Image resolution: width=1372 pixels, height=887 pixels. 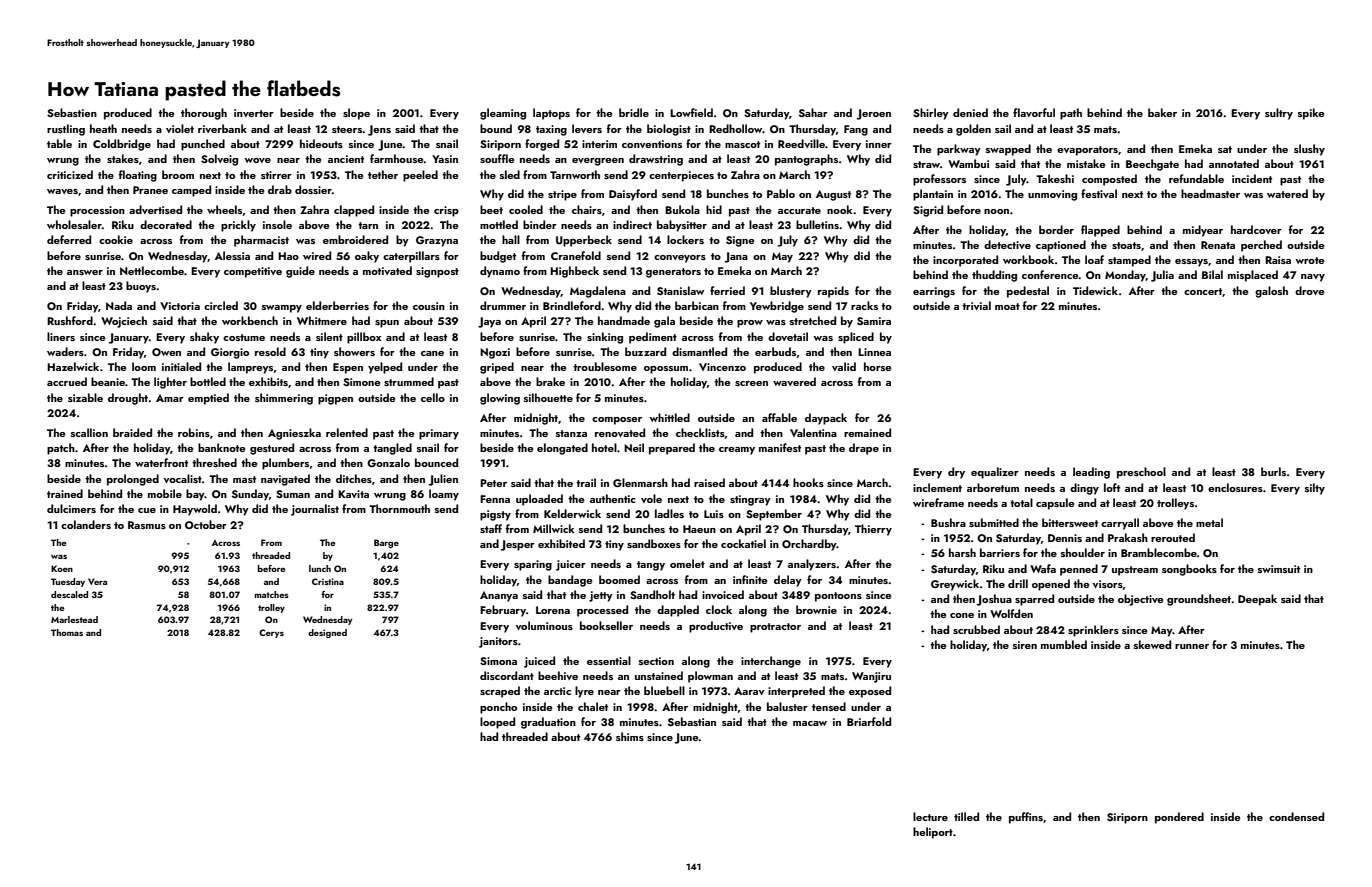 I want to click on troublesome, so click(x=605, y=366).
